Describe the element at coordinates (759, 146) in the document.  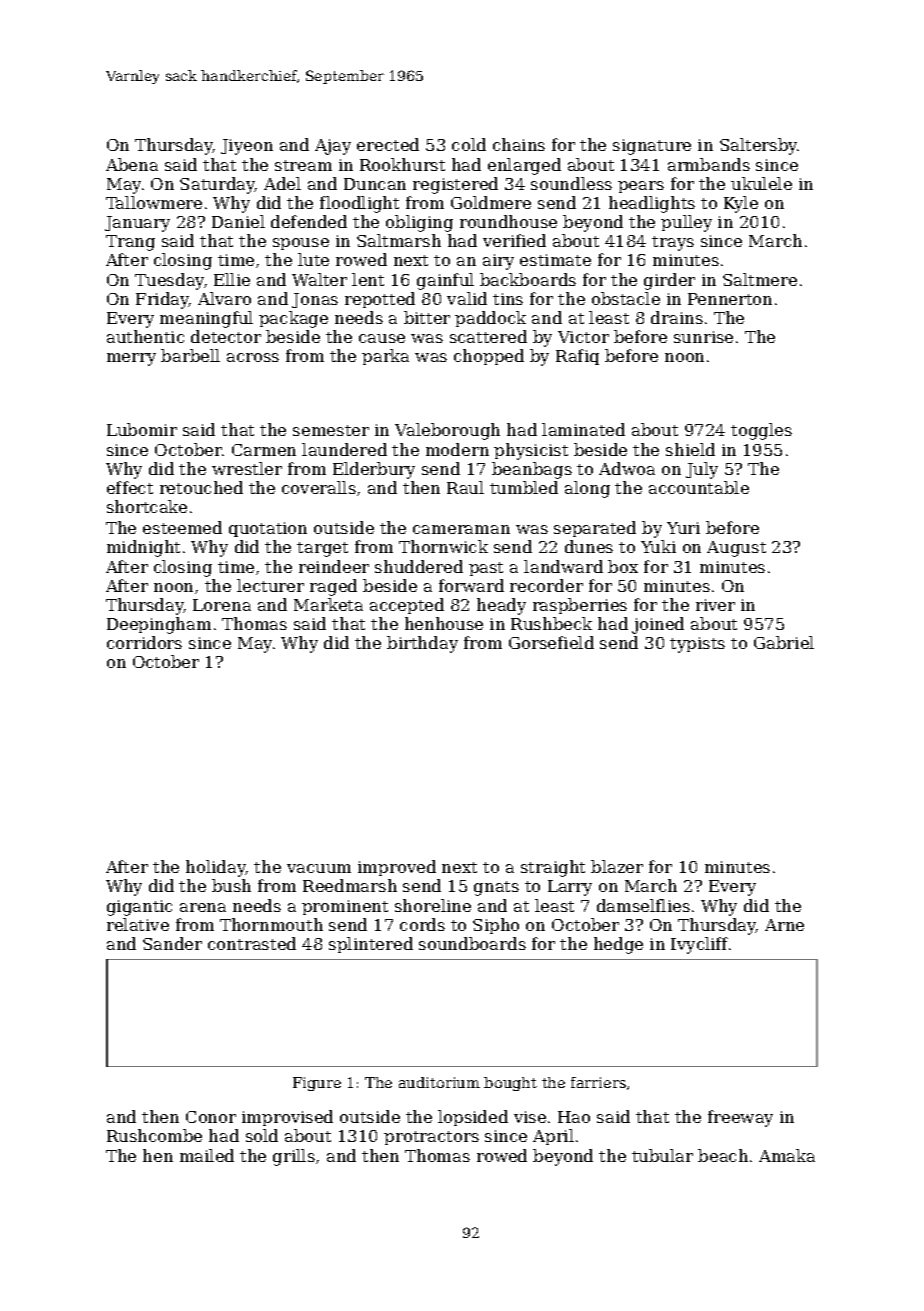
I see `Saltersby` at that location.
